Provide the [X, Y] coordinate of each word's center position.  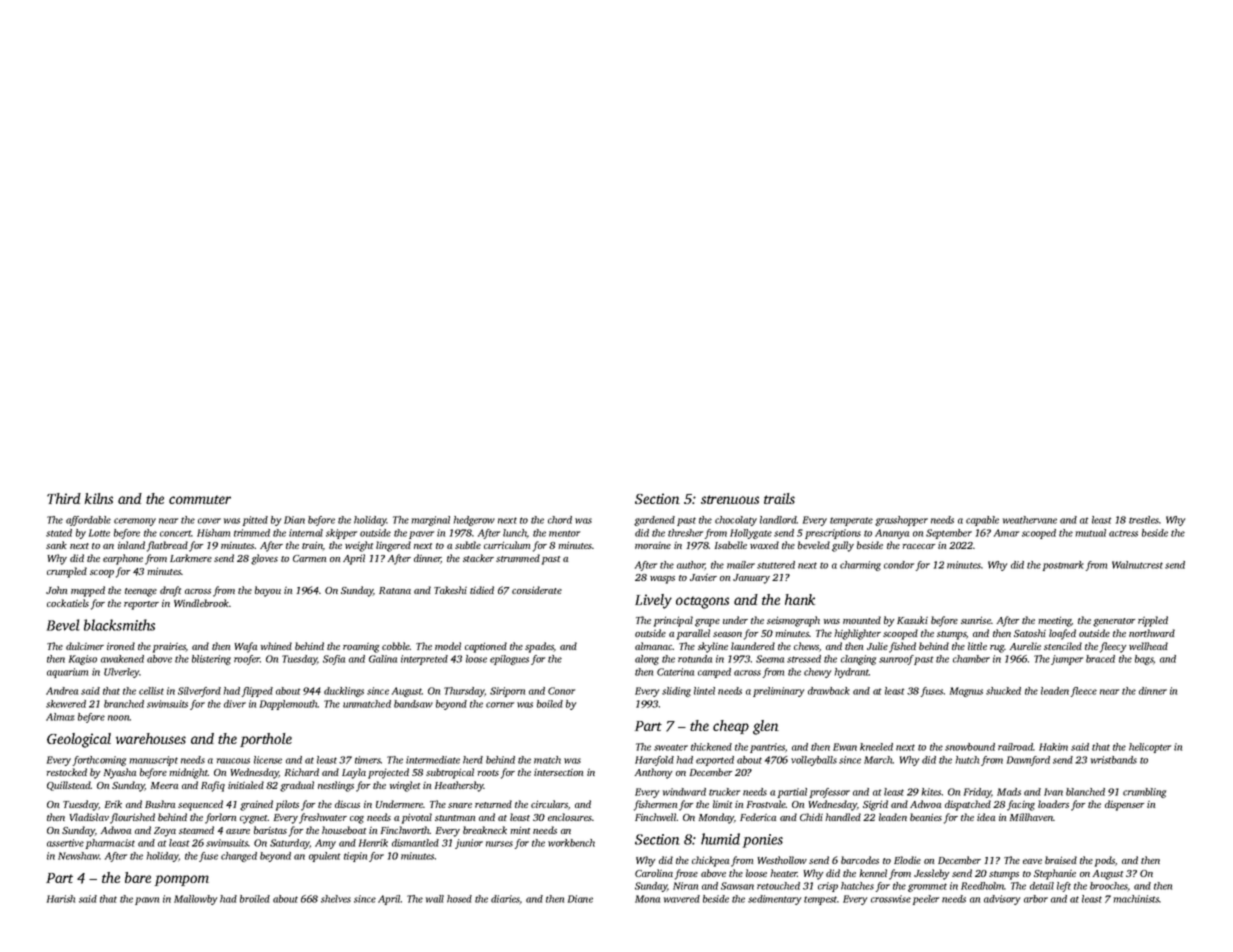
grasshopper [901, 521]
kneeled [876, 747]
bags [1144, 660]
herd [473, 760]
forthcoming [99, 761]
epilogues [509, 660]
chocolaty [736, 521]
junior [469, 844]
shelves [336, 899]
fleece [1084, 692]
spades [539, 647]
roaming [361, 648]
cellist [151, 691]
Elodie [907, 860]
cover [209, 521]
